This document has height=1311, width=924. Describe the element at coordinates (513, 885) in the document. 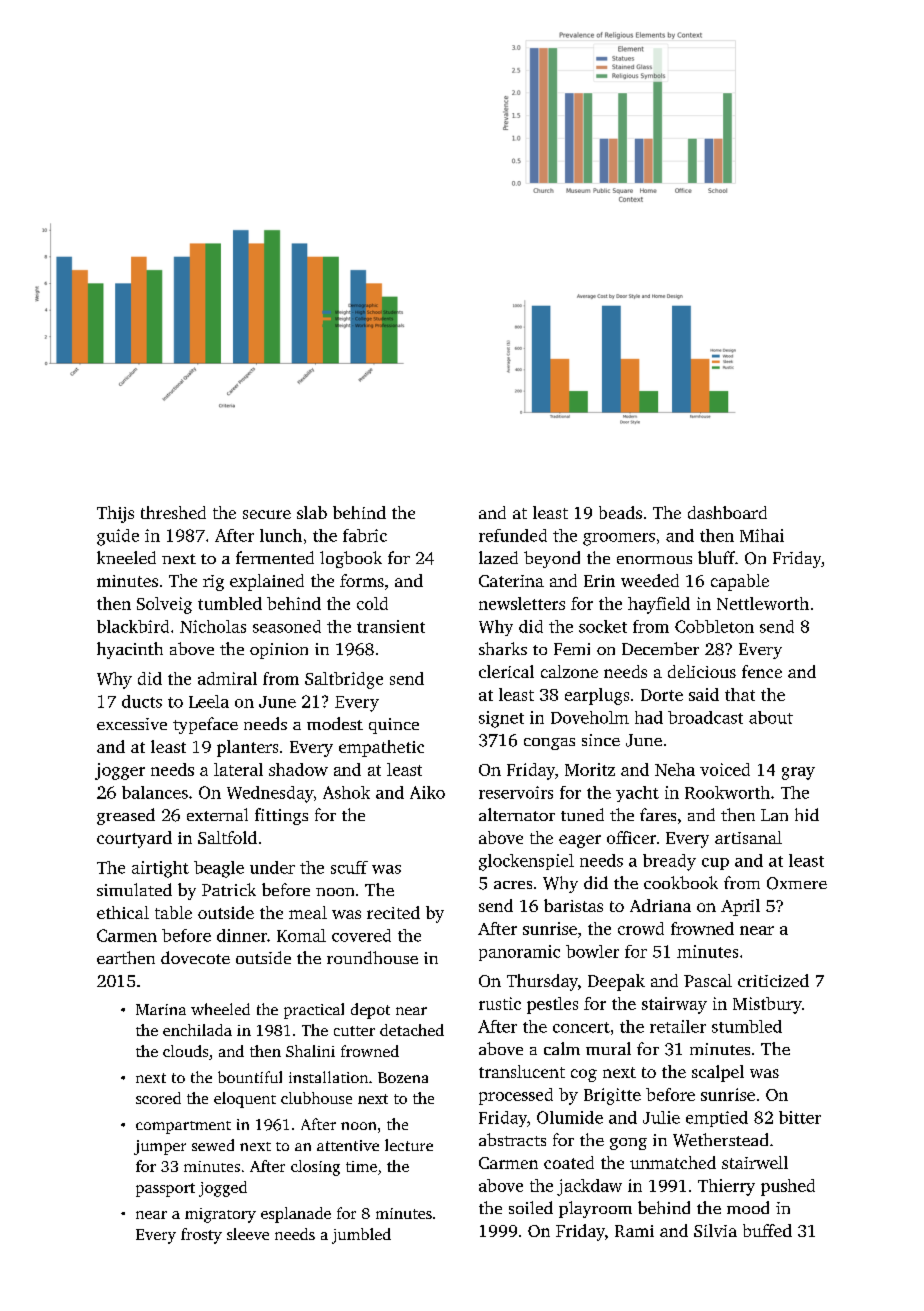

I see `acres` at that location.
